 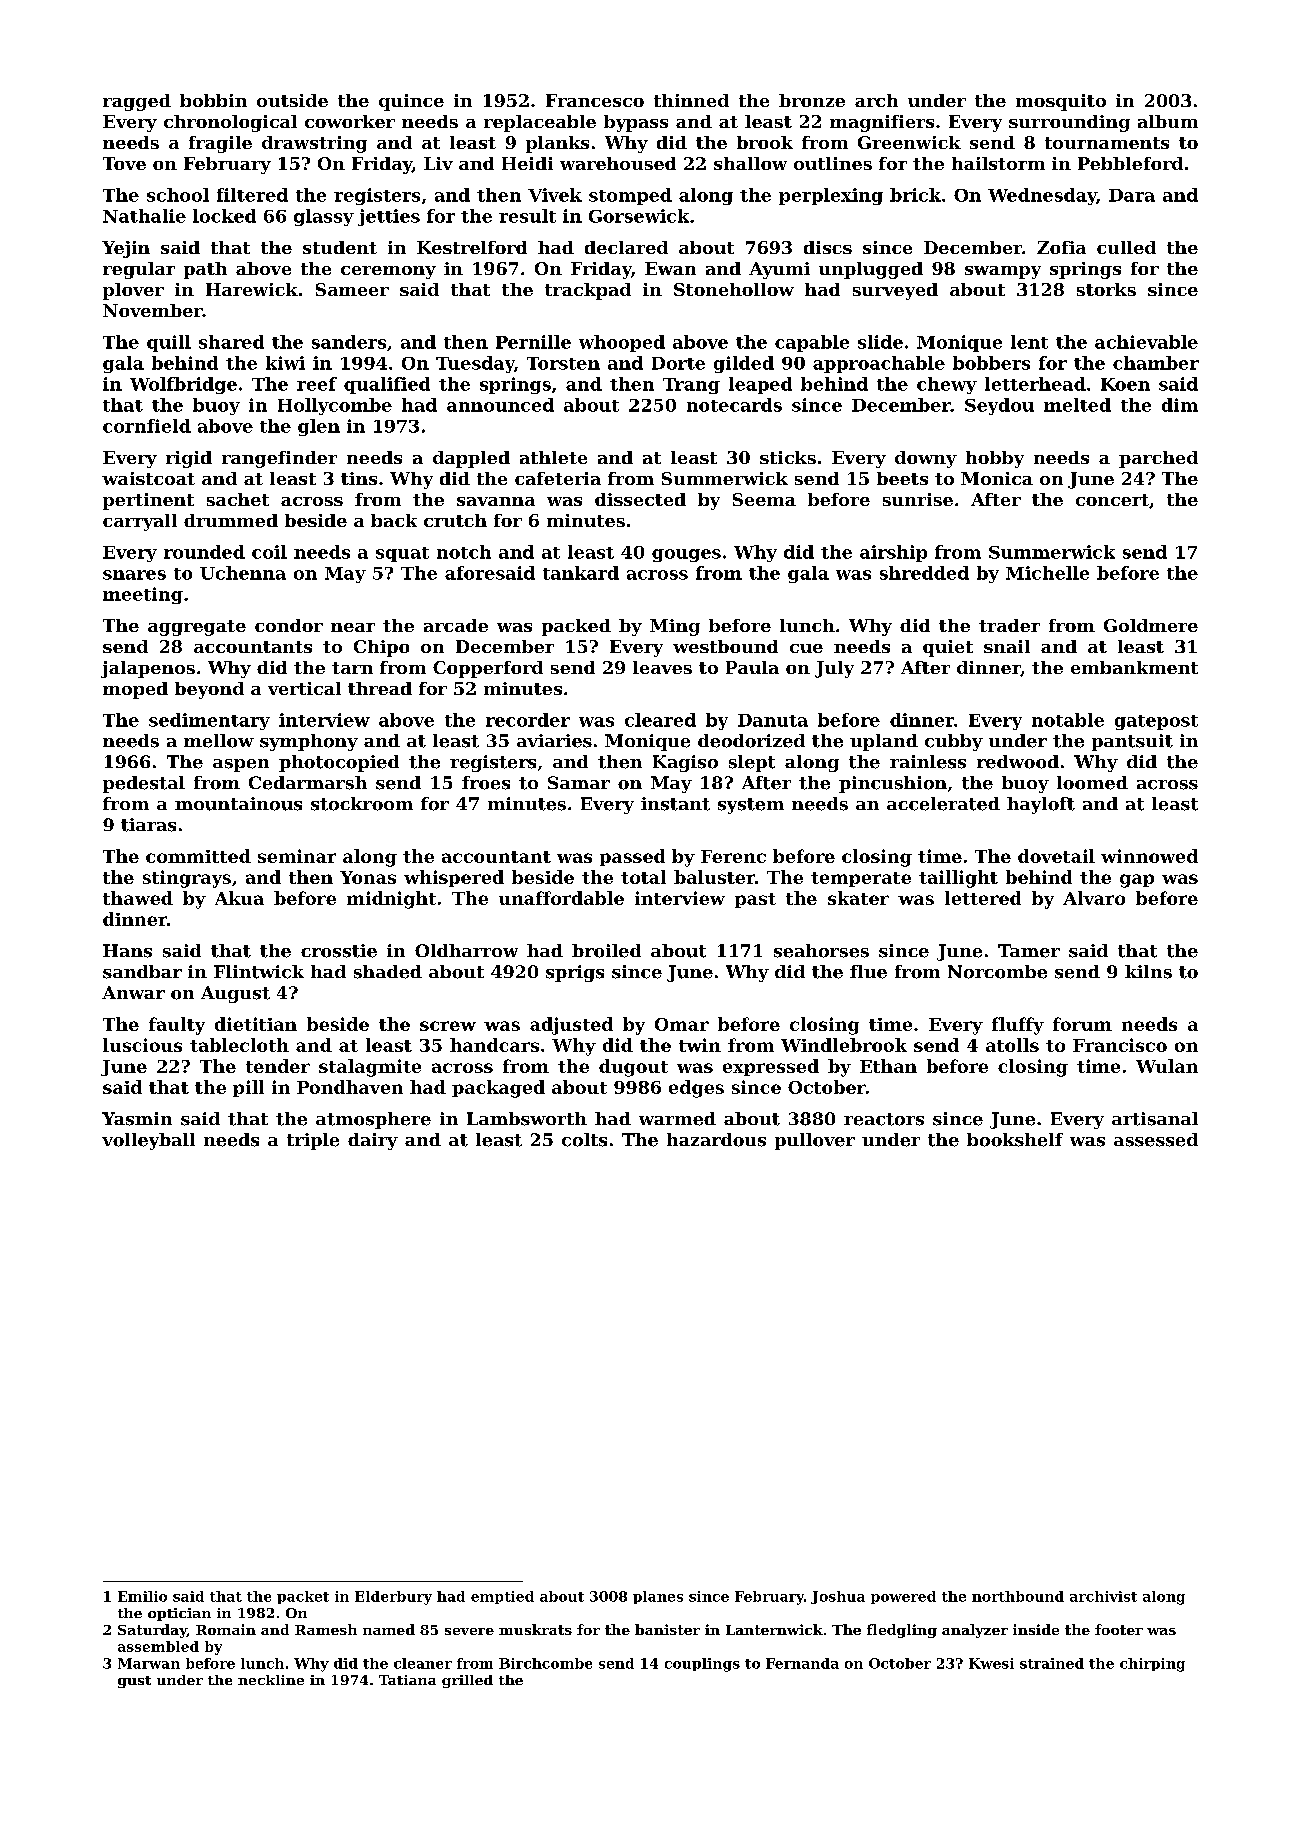 I want to click on Elderbury, so click(x=393, y=1598).
